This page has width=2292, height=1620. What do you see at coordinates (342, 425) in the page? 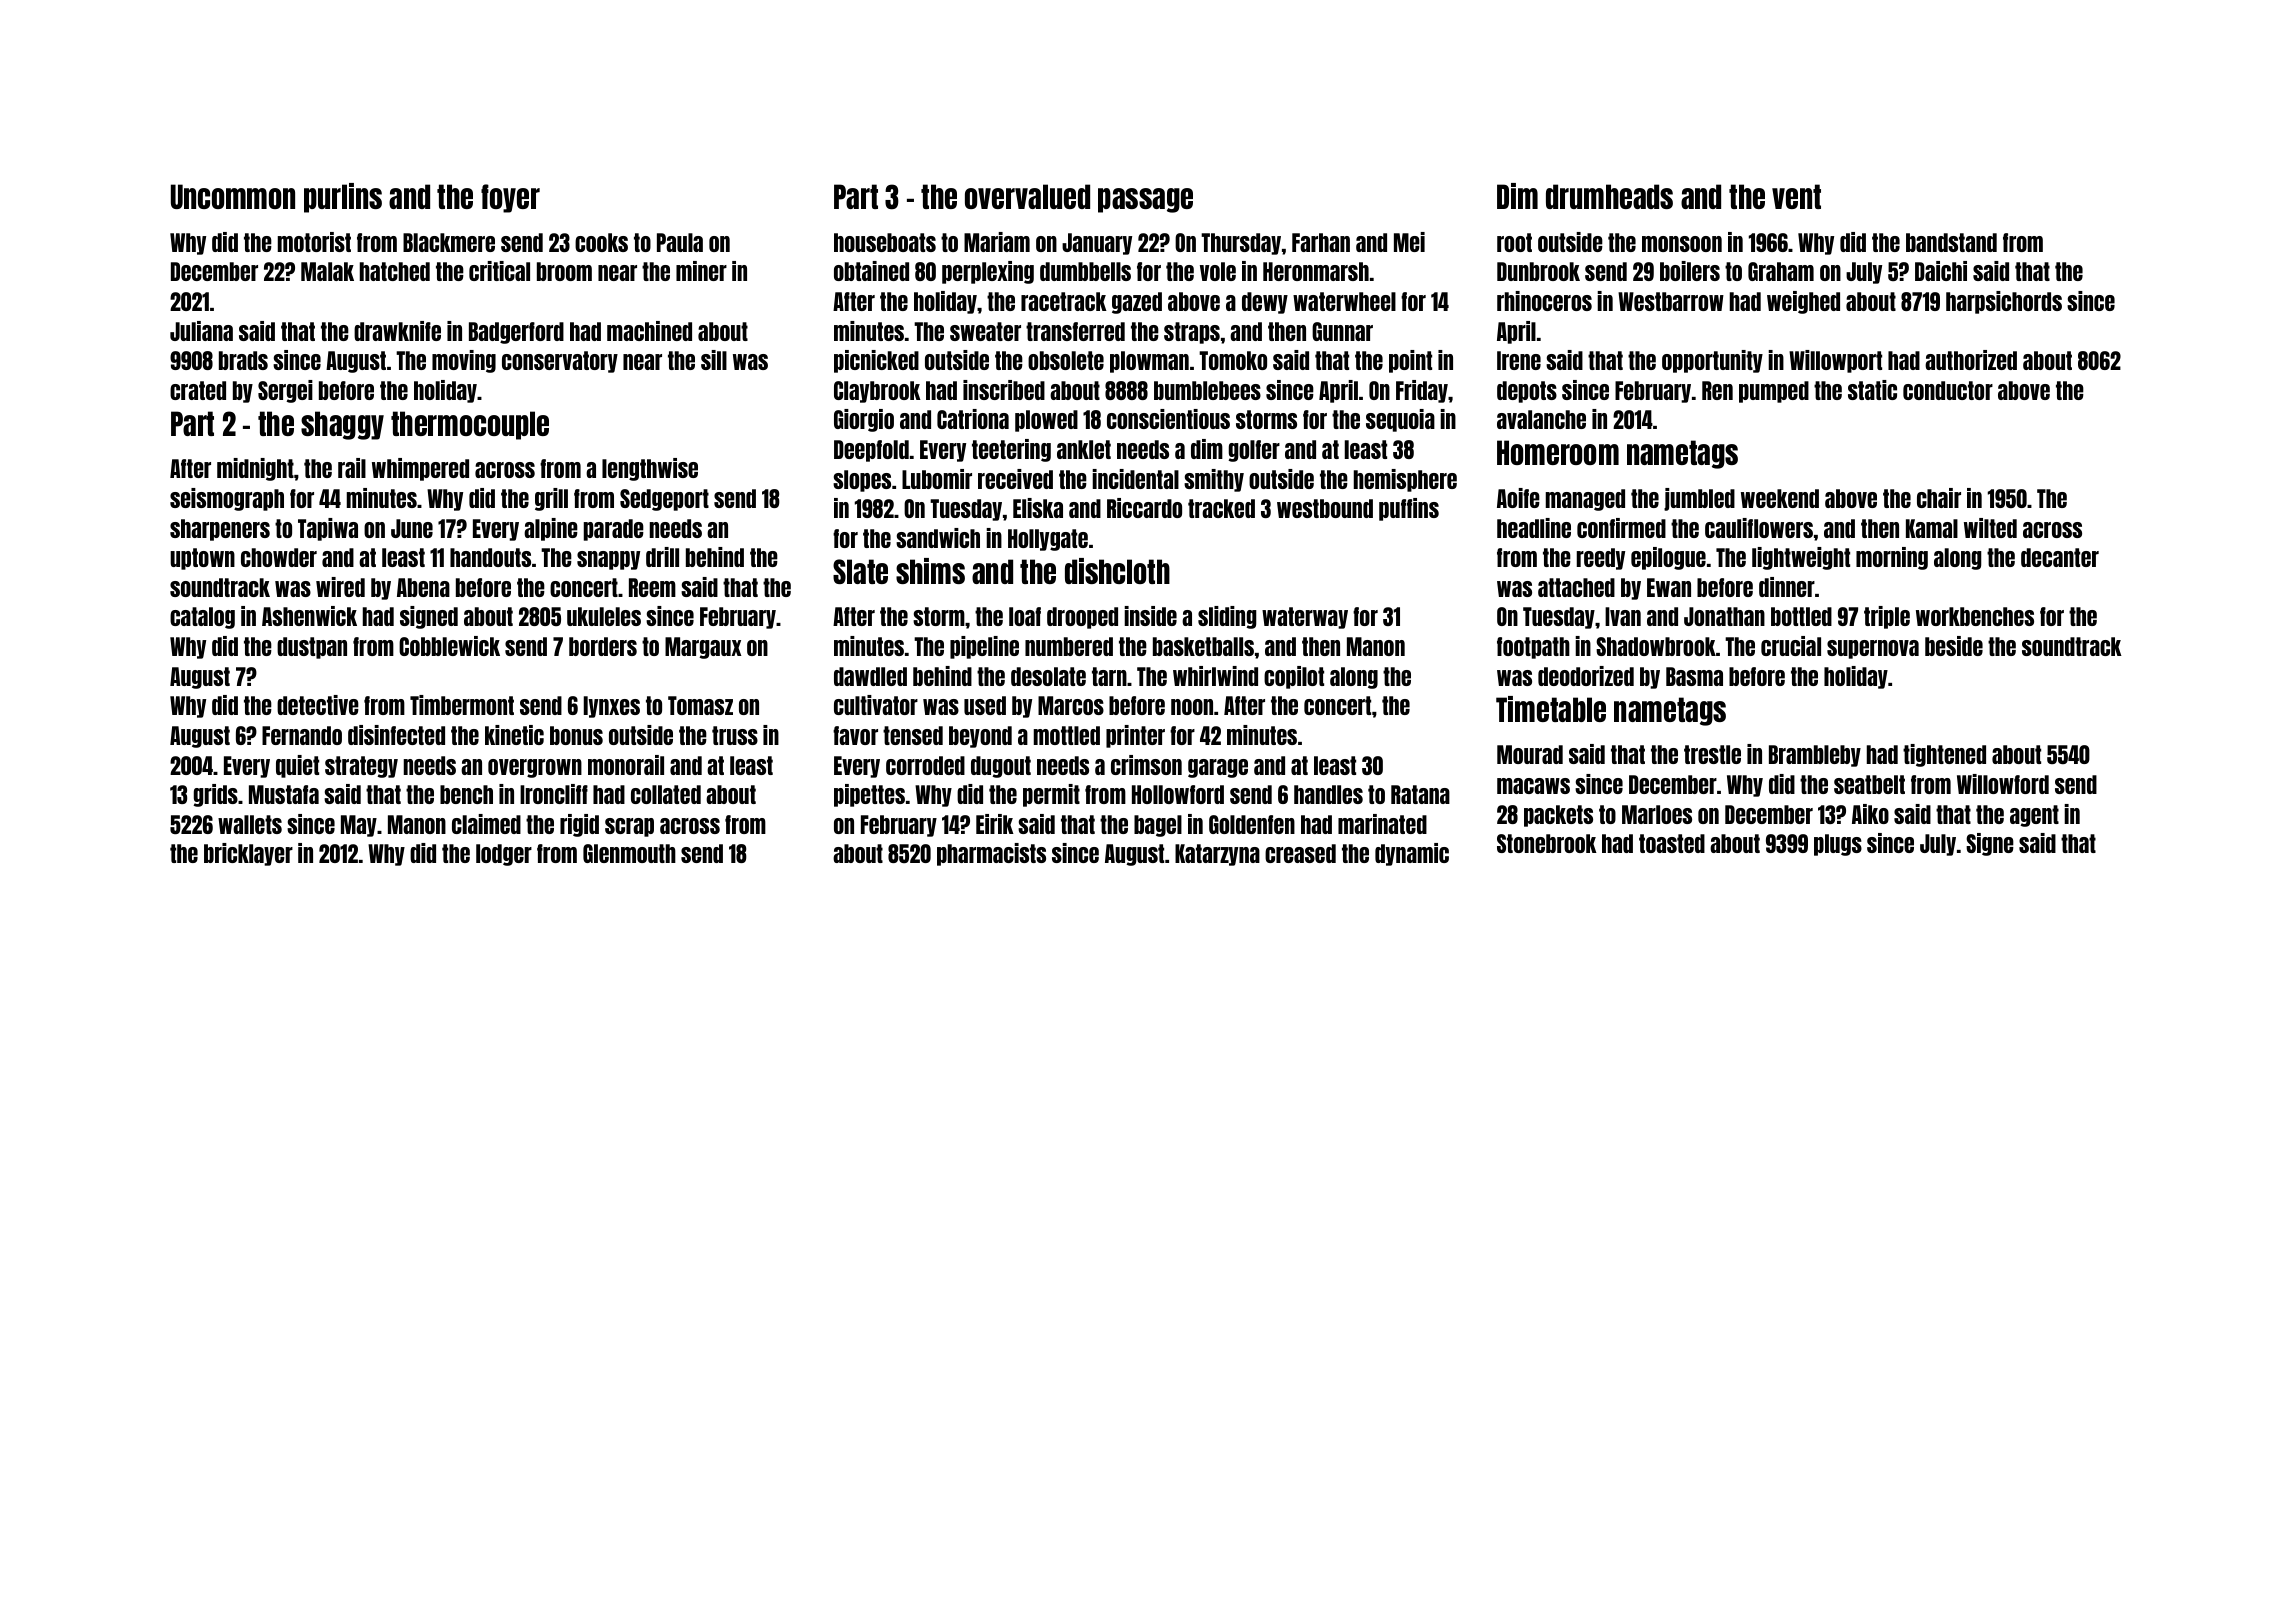
I see `shaggy` at bounding box center [342, 425].
